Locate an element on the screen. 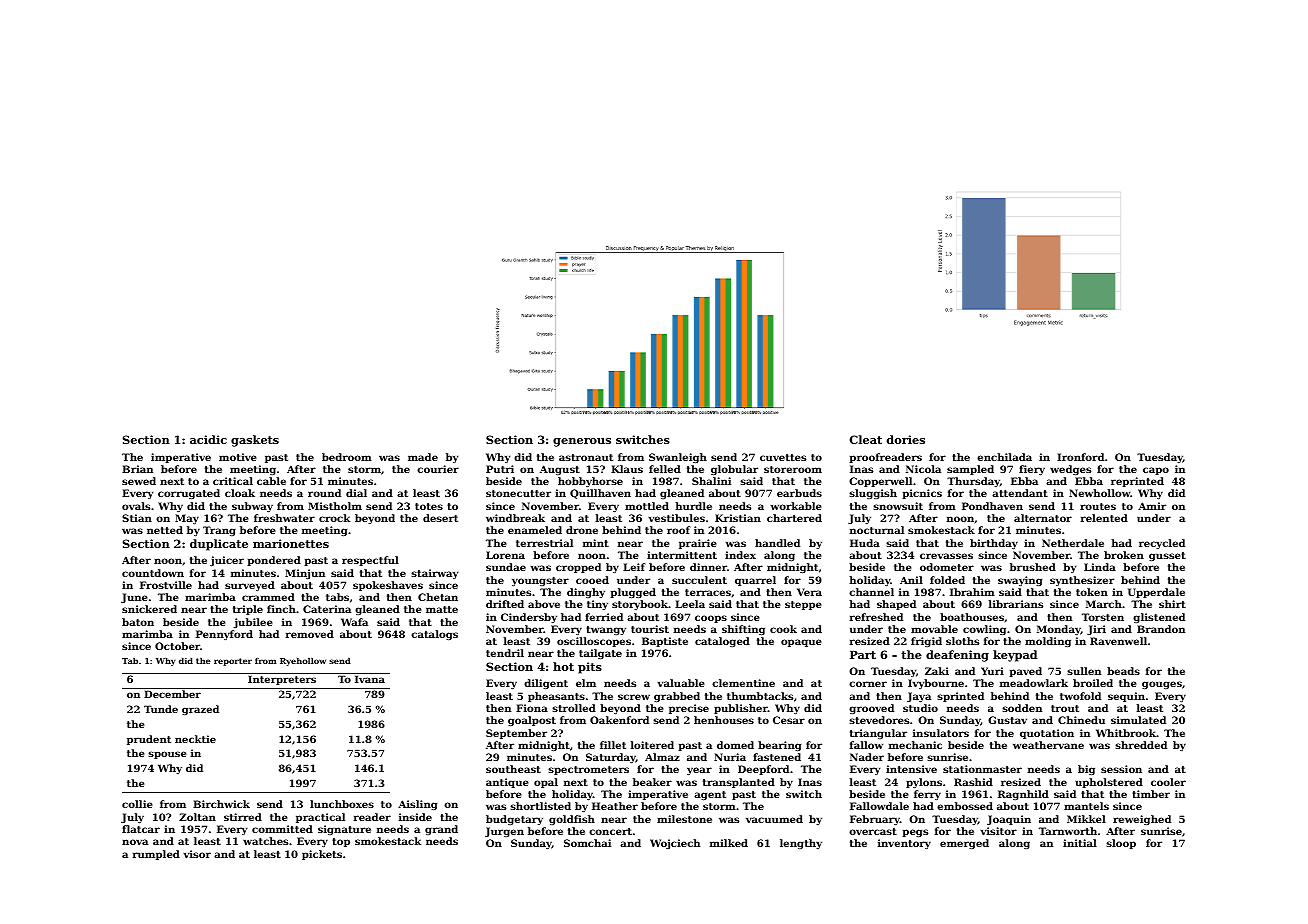 This screenshot has height=924, width=1308. marionettes is located at coordinates (291, 543).
